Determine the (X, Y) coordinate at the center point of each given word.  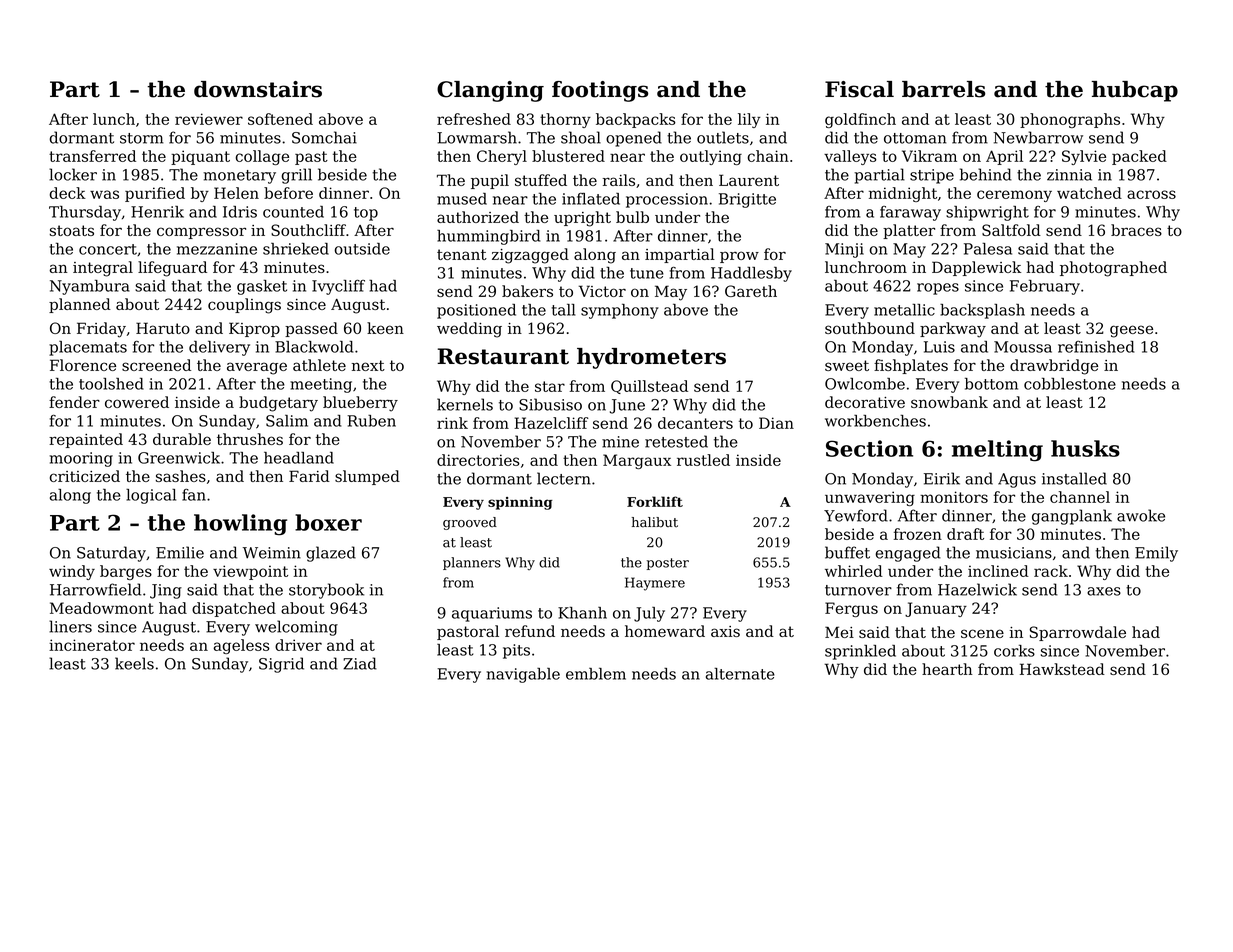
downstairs (258, 89)
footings (600, 91)
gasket (262, 287)
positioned (476, 311)
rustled (703, 460)
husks (1085, 448)
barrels (943, 89)
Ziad (360, 663)
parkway (953, 330)
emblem (596, 674)
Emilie (180, 552)
